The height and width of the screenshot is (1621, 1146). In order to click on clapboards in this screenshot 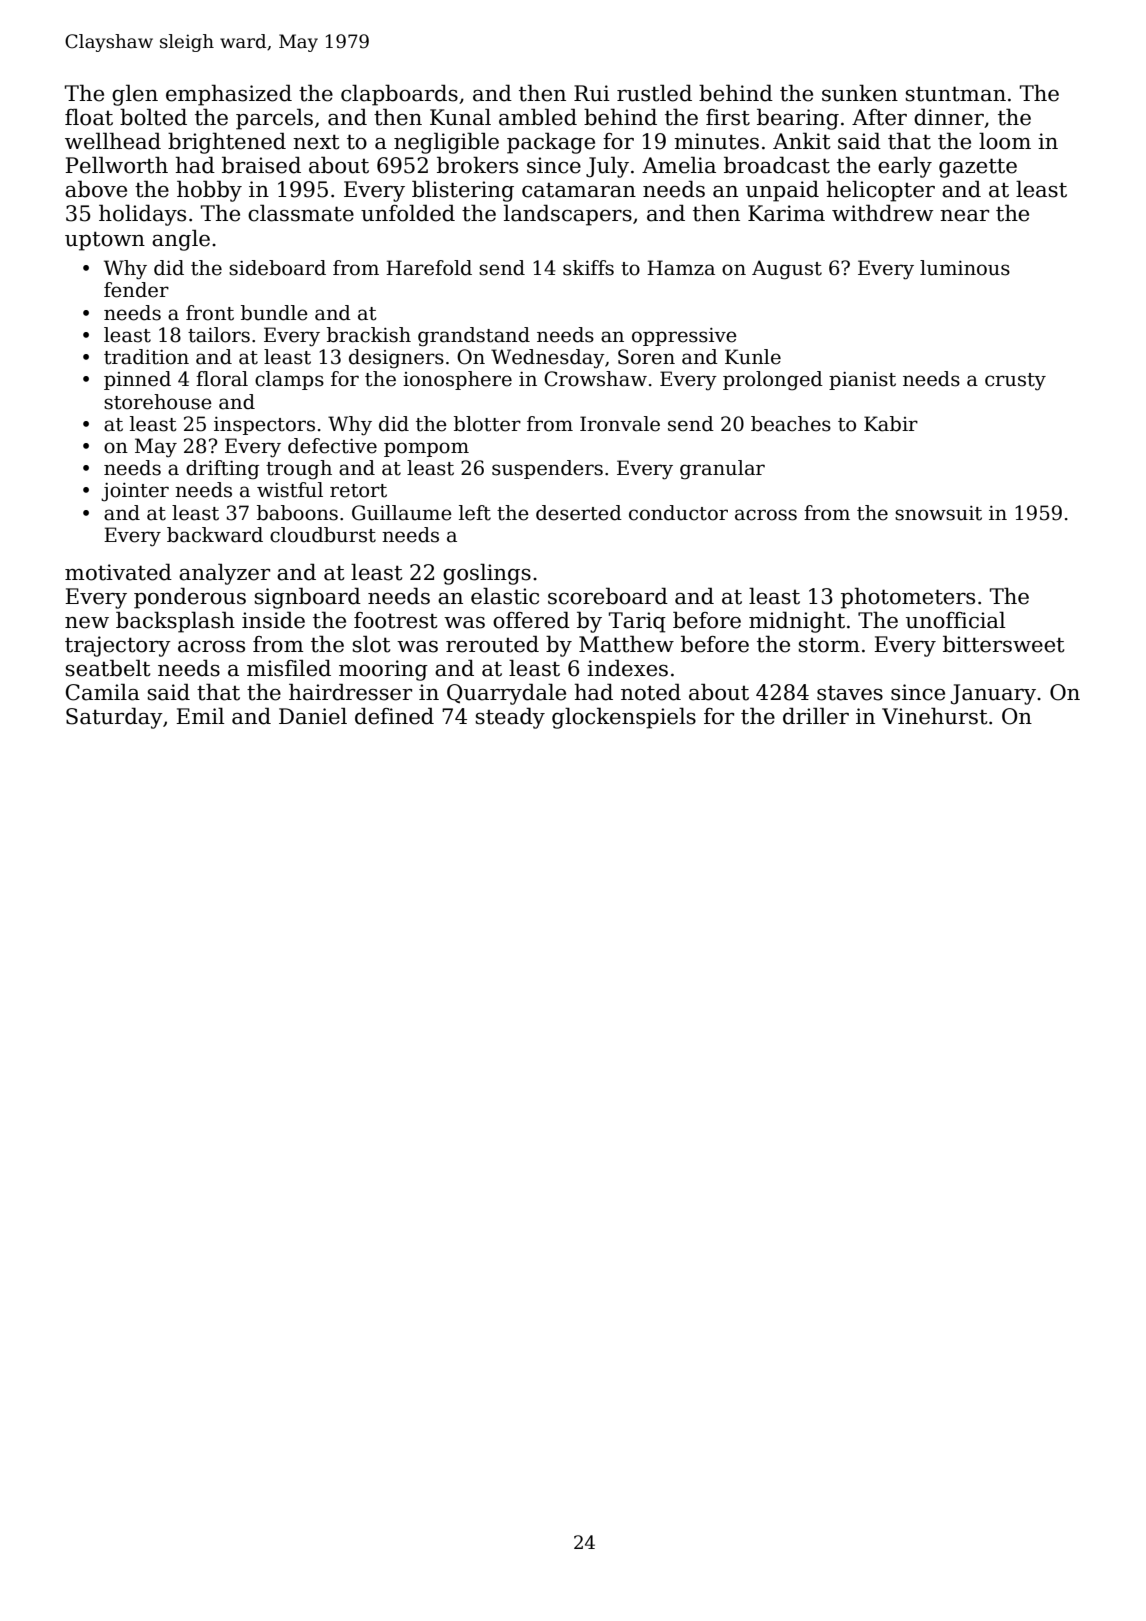, I will do `click(399, 95)`.
